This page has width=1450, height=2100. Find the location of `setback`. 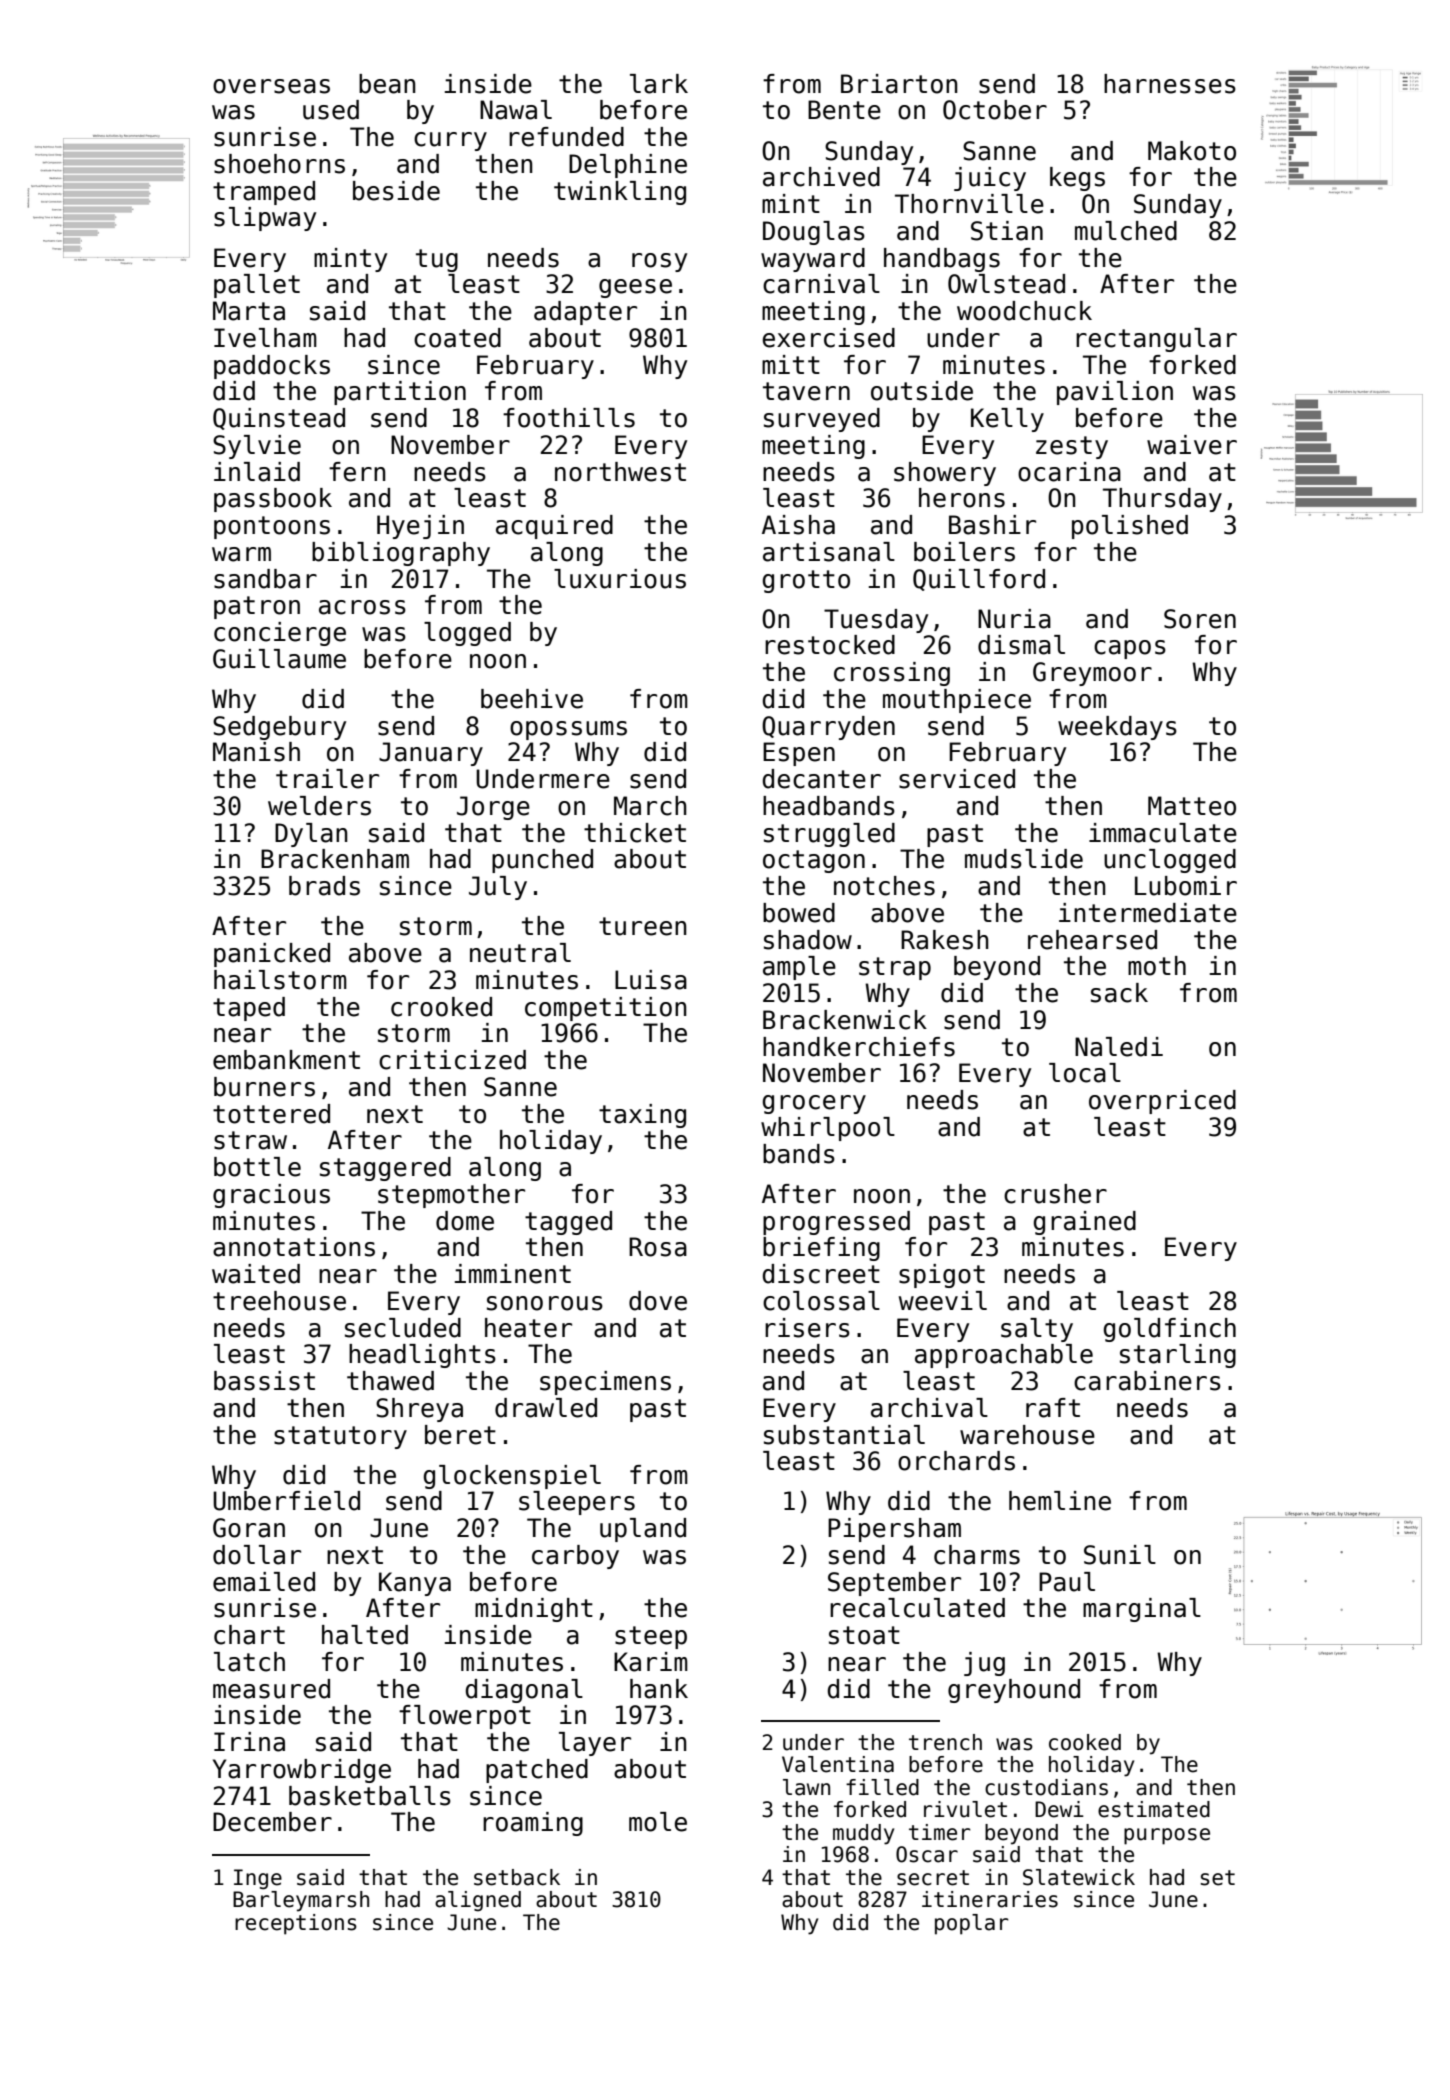

setback is located at coordinates (517, 1877).
